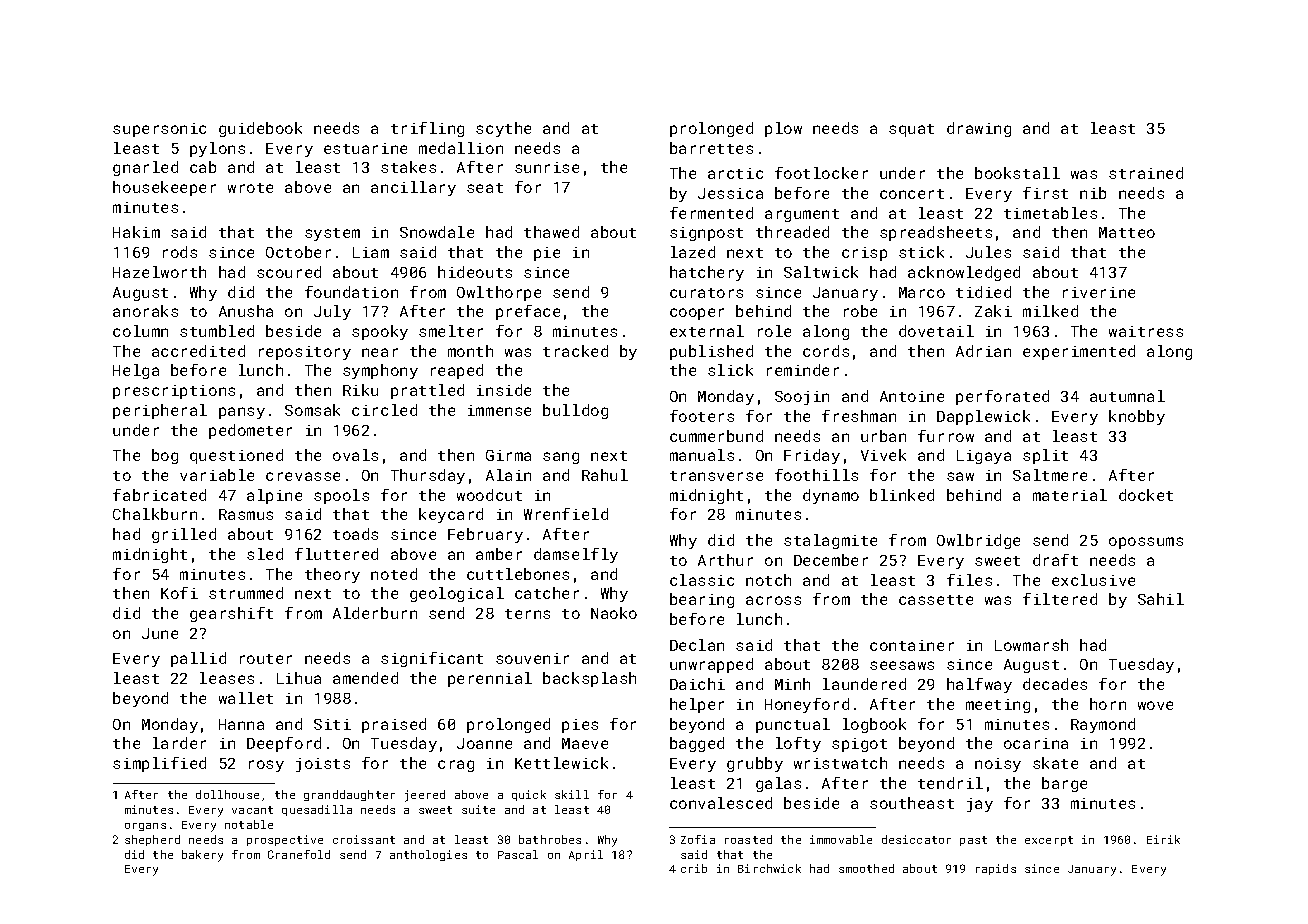  I want to click on Marco, so click(922, 292).
